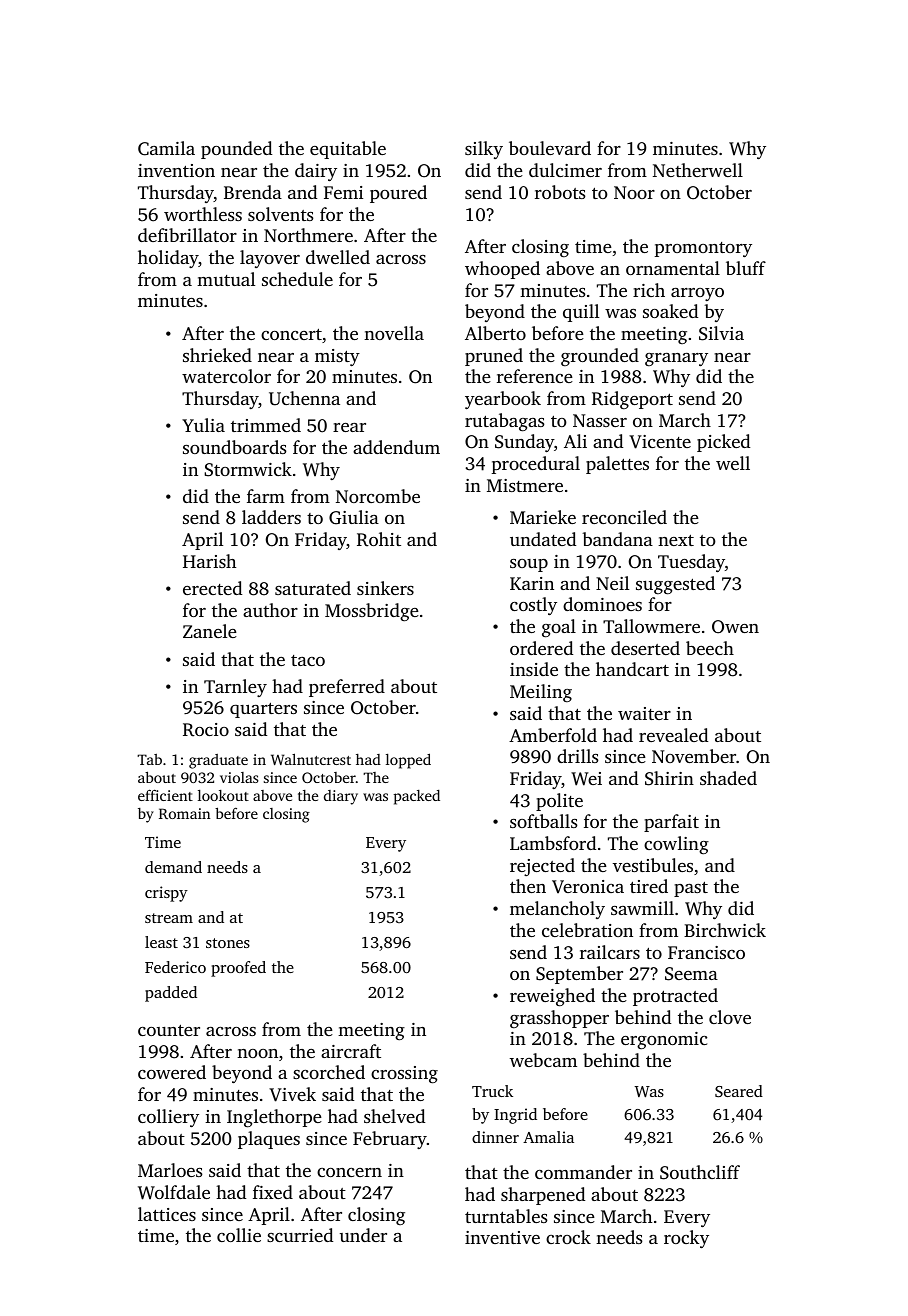 This screenshot has height=1316, width=908. What do you see at coordinates (236, 150) in the screenshot?
I see `pounded` at bounding box center [236, 150].
